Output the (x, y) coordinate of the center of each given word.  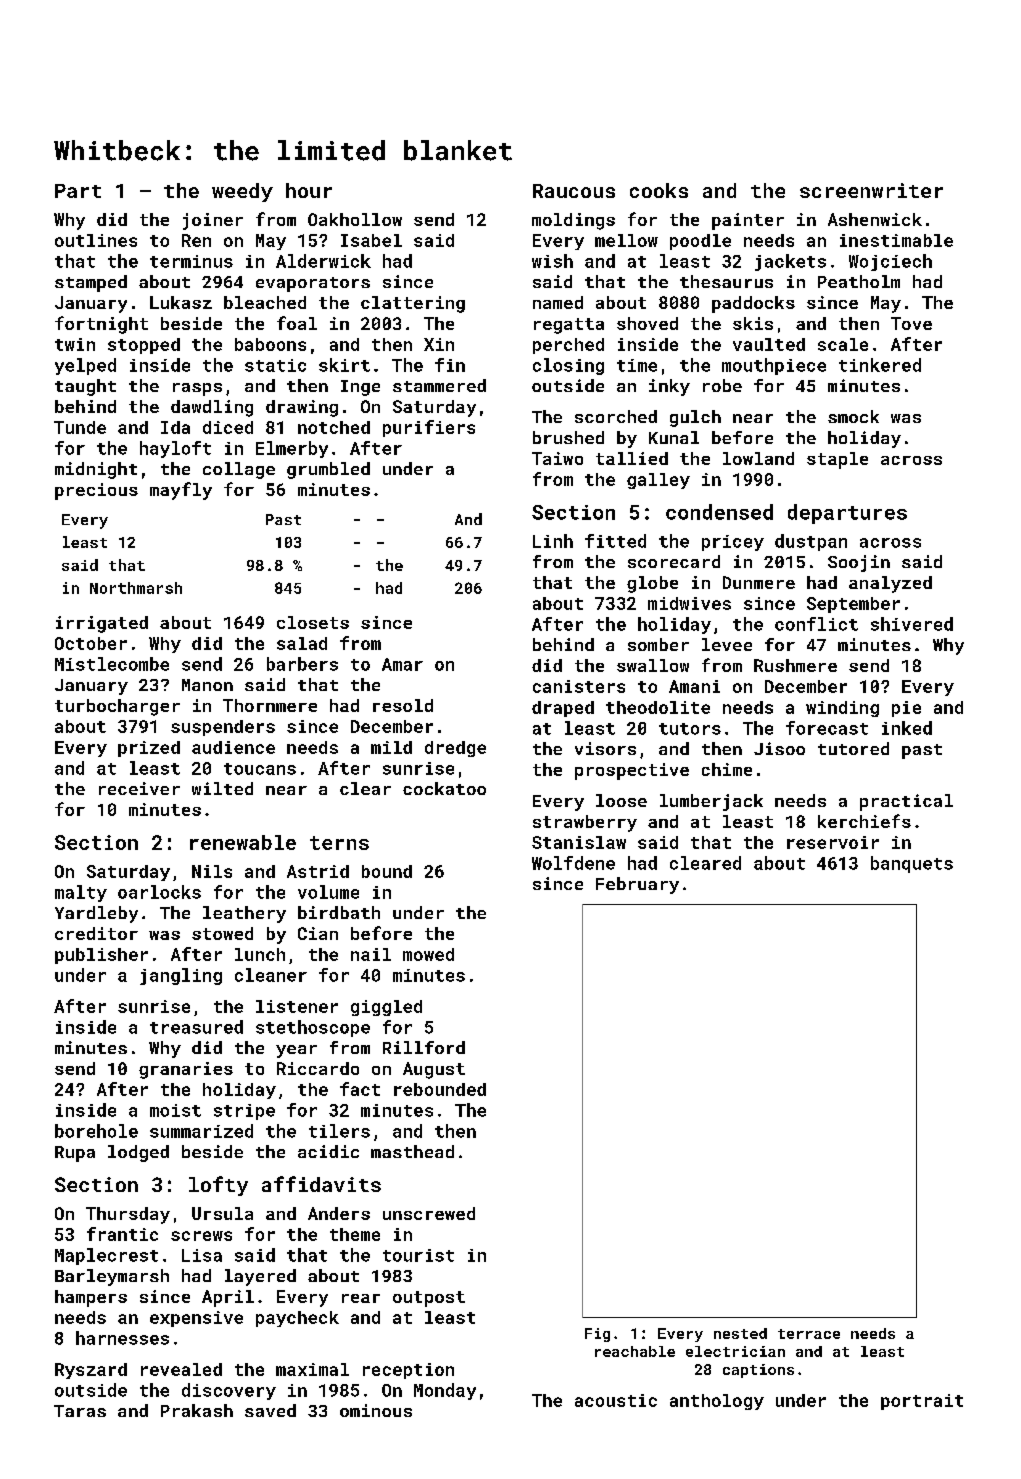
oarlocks (159, 892)
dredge (455, 749)
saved (270, 1410)
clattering (413, 304)
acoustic (616, 1400)
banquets (912, 864)
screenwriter (871, 190)
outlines (96, 240)
